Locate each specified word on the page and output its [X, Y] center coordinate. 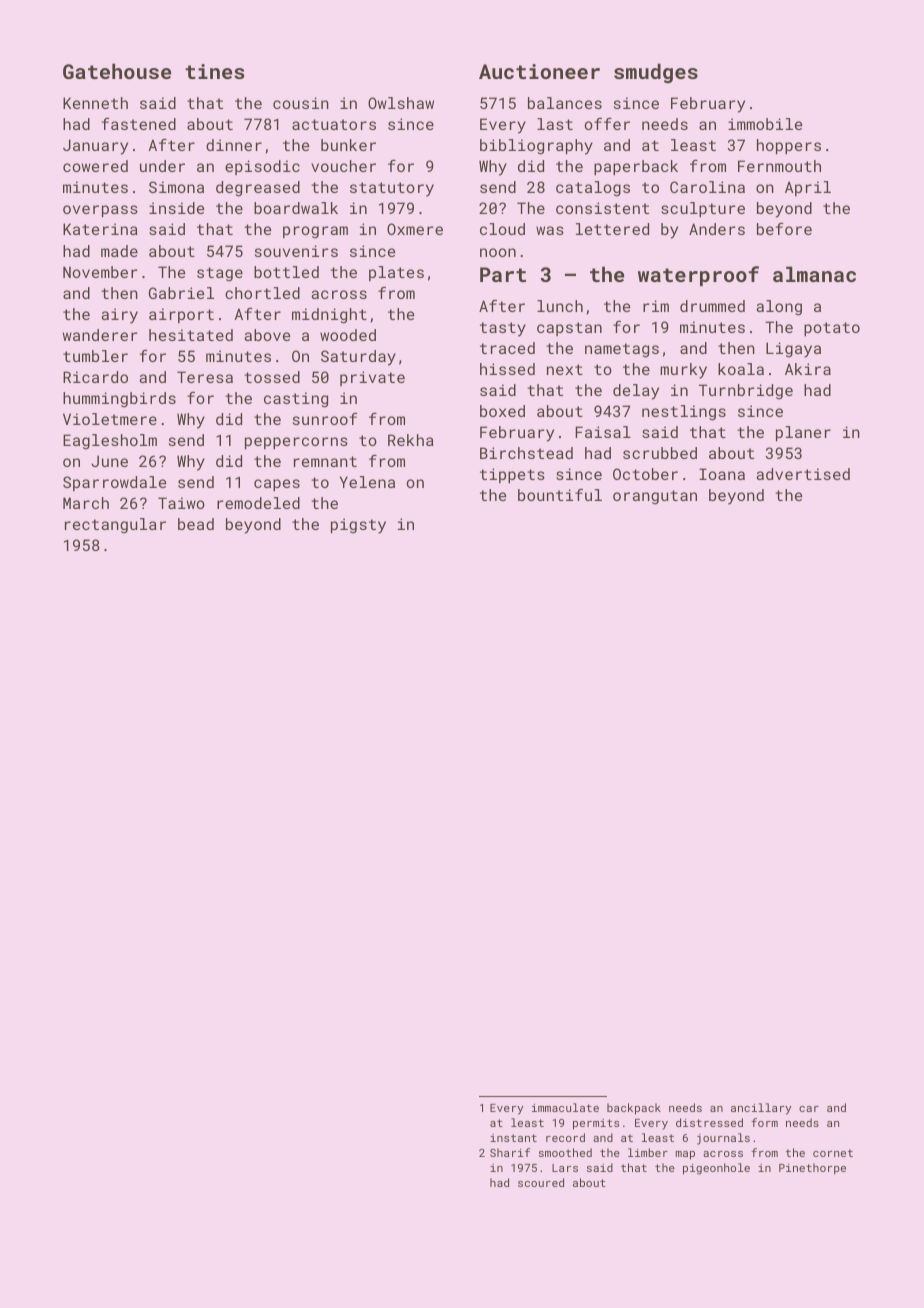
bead [196, 524]
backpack [634, 1109]
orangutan [655, 497]
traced [507, 348]
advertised [803, 474]
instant [513, 1138]
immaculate [565, 1107]
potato [832, 329]
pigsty [358, 526]
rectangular [115, 526]
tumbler [95, 356]
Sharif [510, 1152]
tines [214, 71]
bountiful [560, 495]
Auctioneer [539, 71]
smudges [656, 73]
